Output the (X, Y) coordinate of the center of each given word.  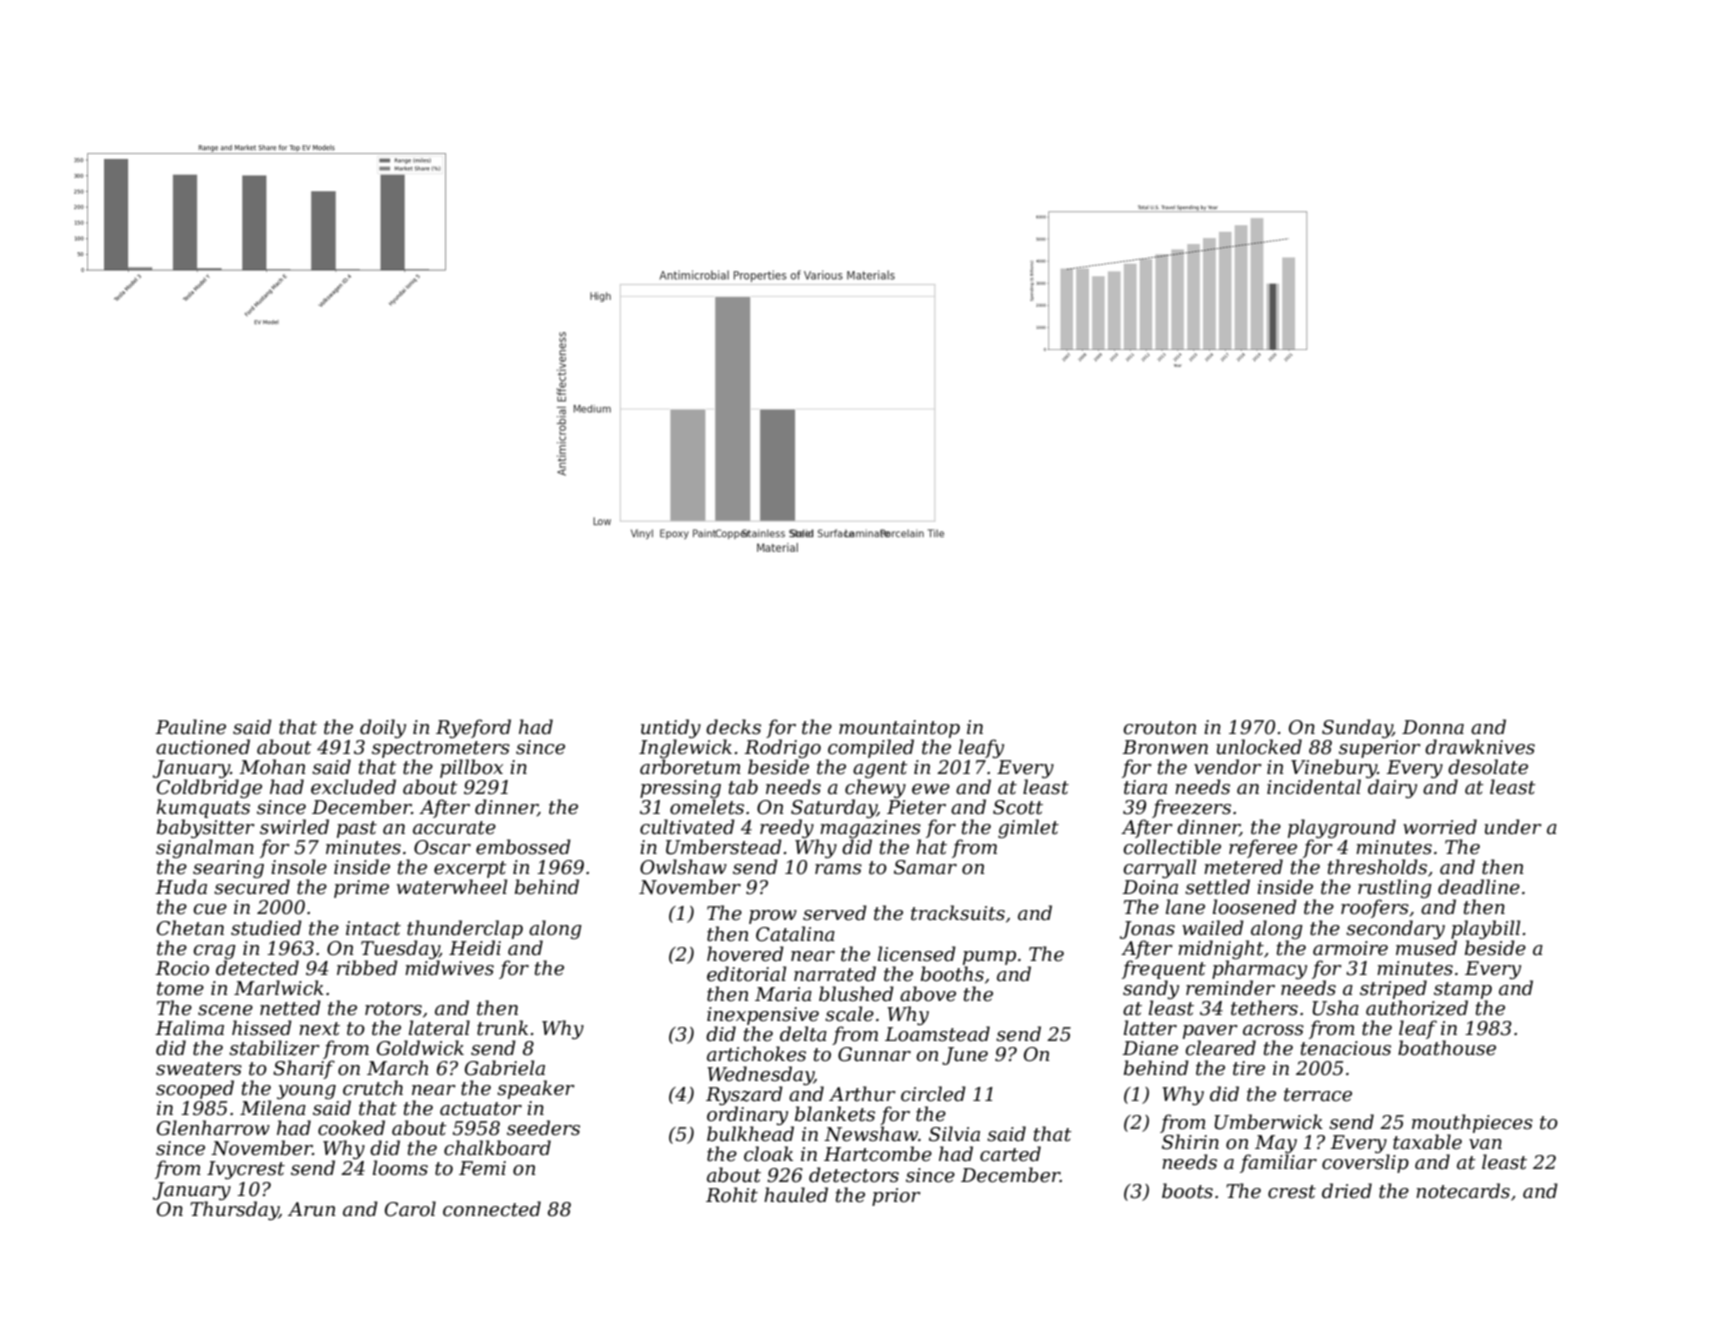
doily (383, 728)
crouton (1159, 728)
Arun (311, 1209)
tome (180, 989)
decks (733, 727)
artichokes (756, 1054)
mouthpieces (1472, 1123)
